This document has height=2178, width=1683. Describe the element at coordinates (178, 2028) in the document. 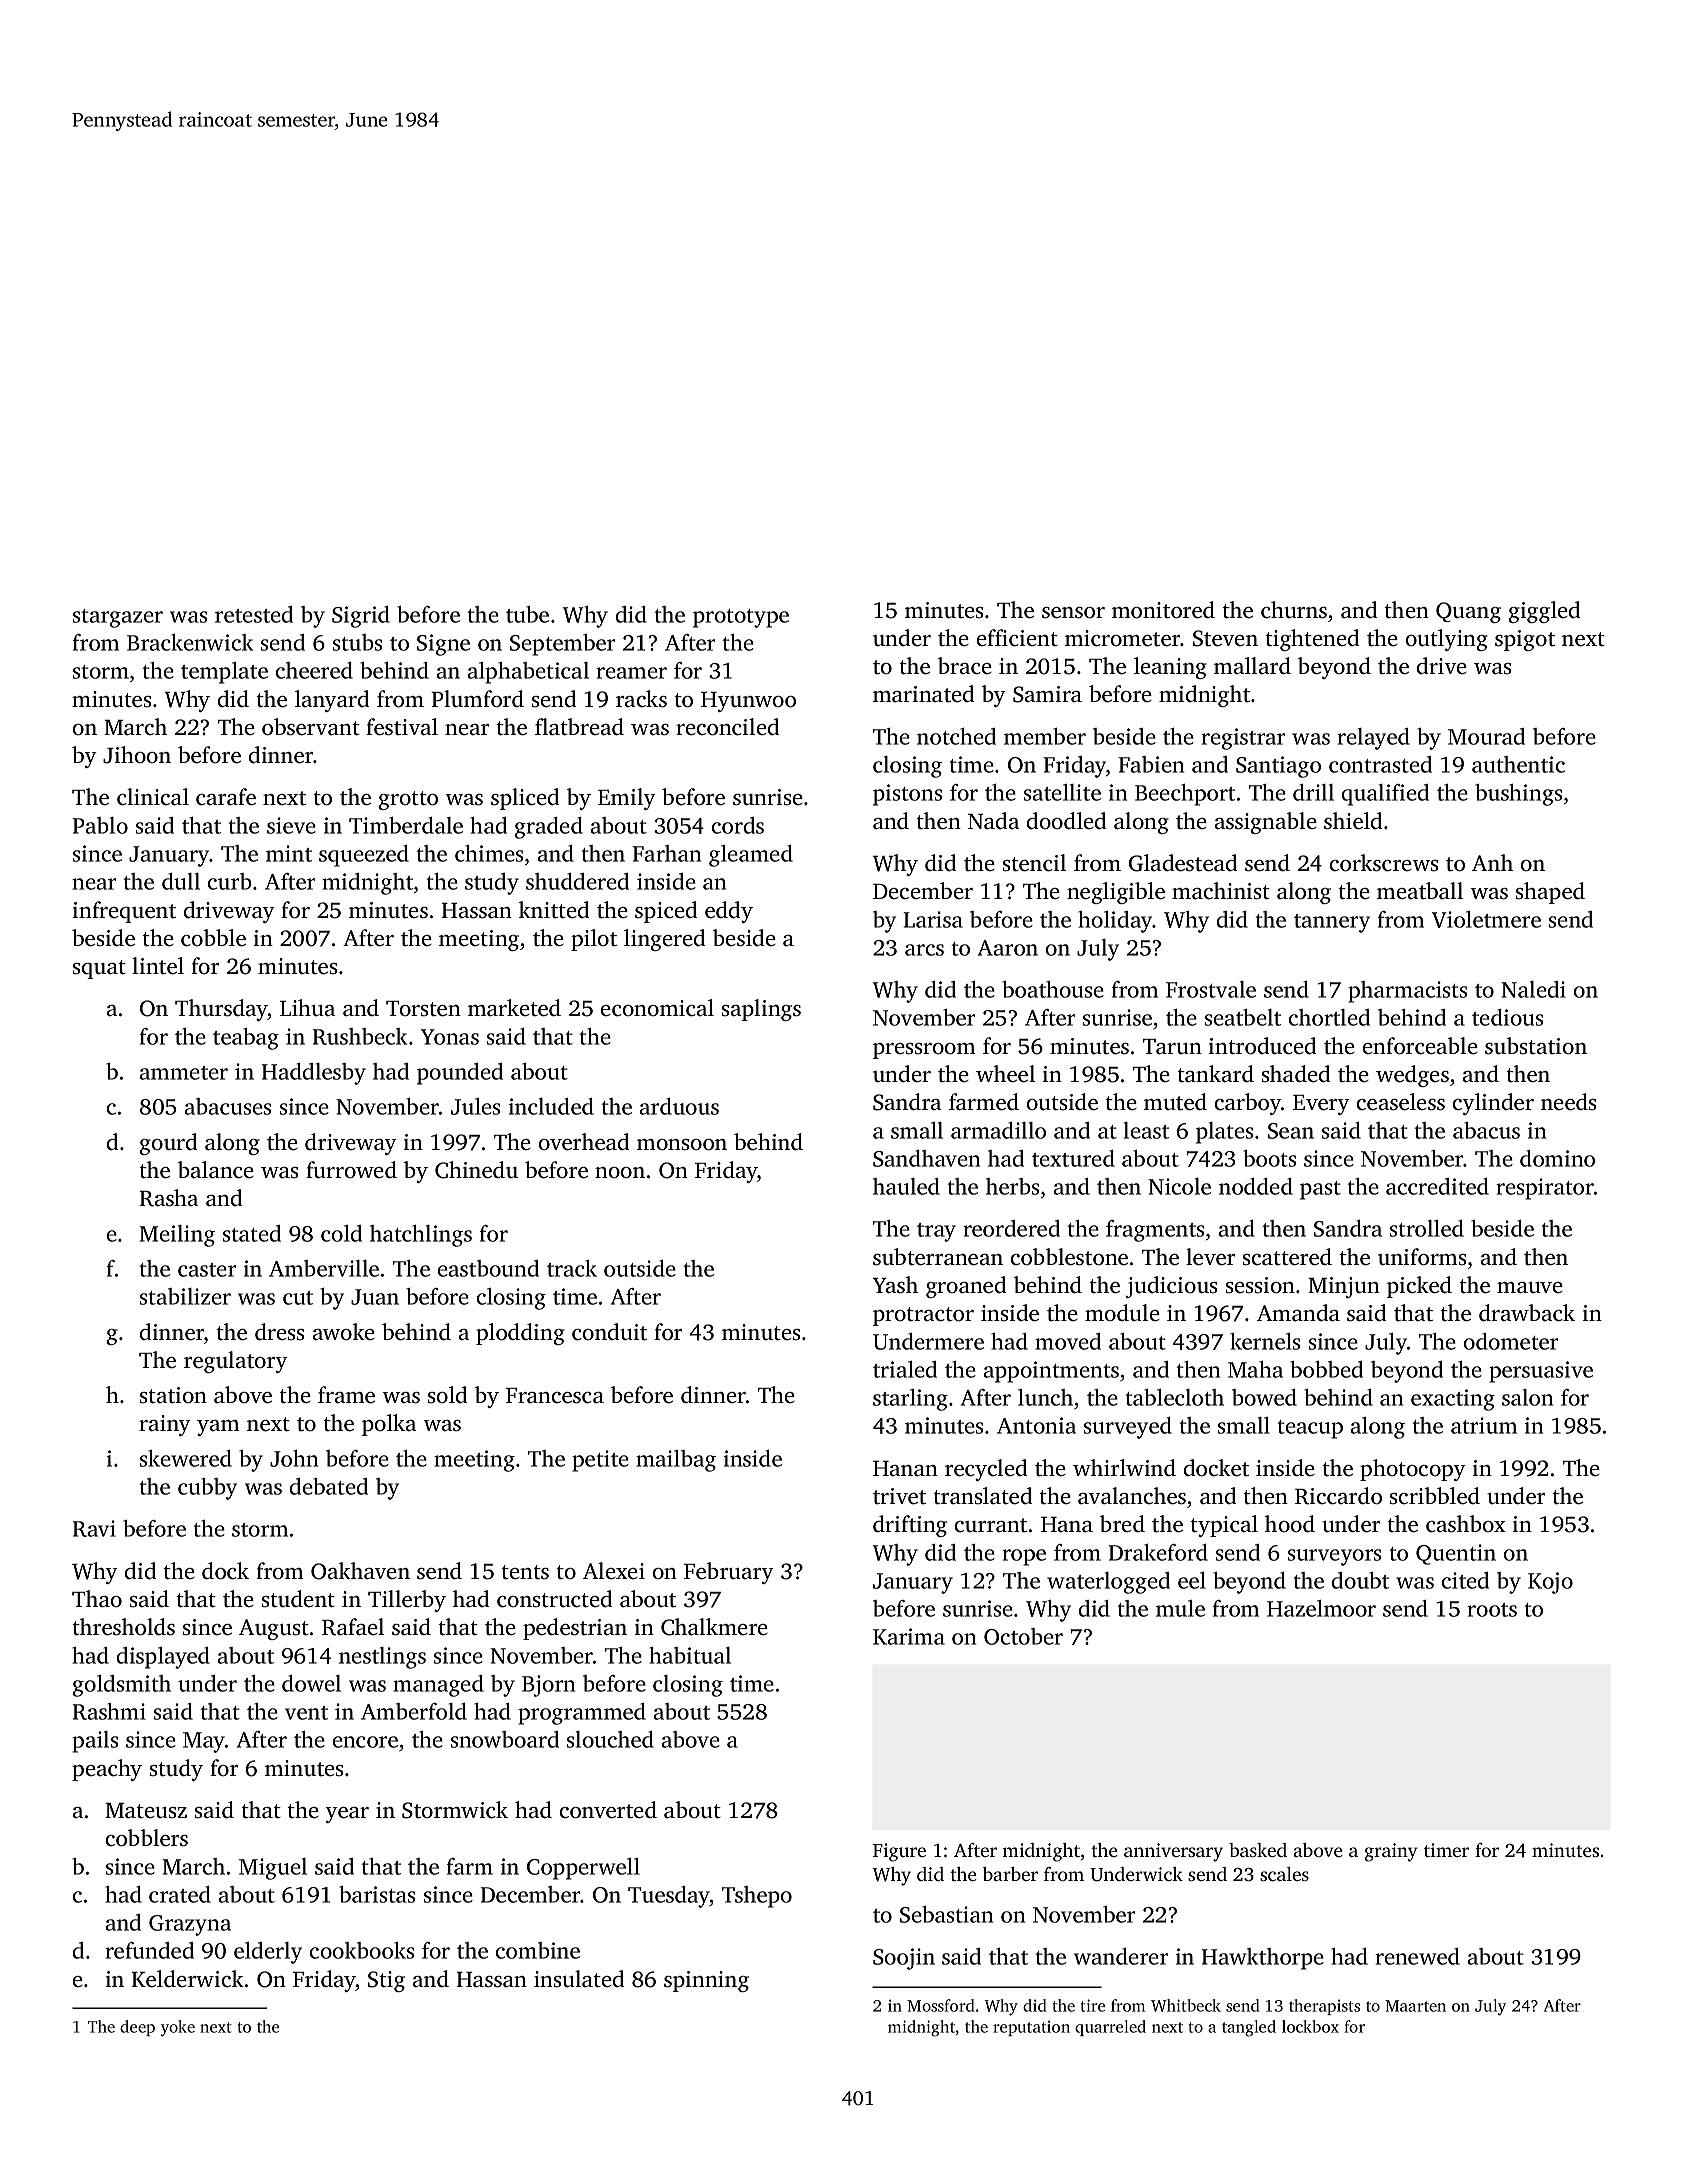

I see `yoke` at that location.
